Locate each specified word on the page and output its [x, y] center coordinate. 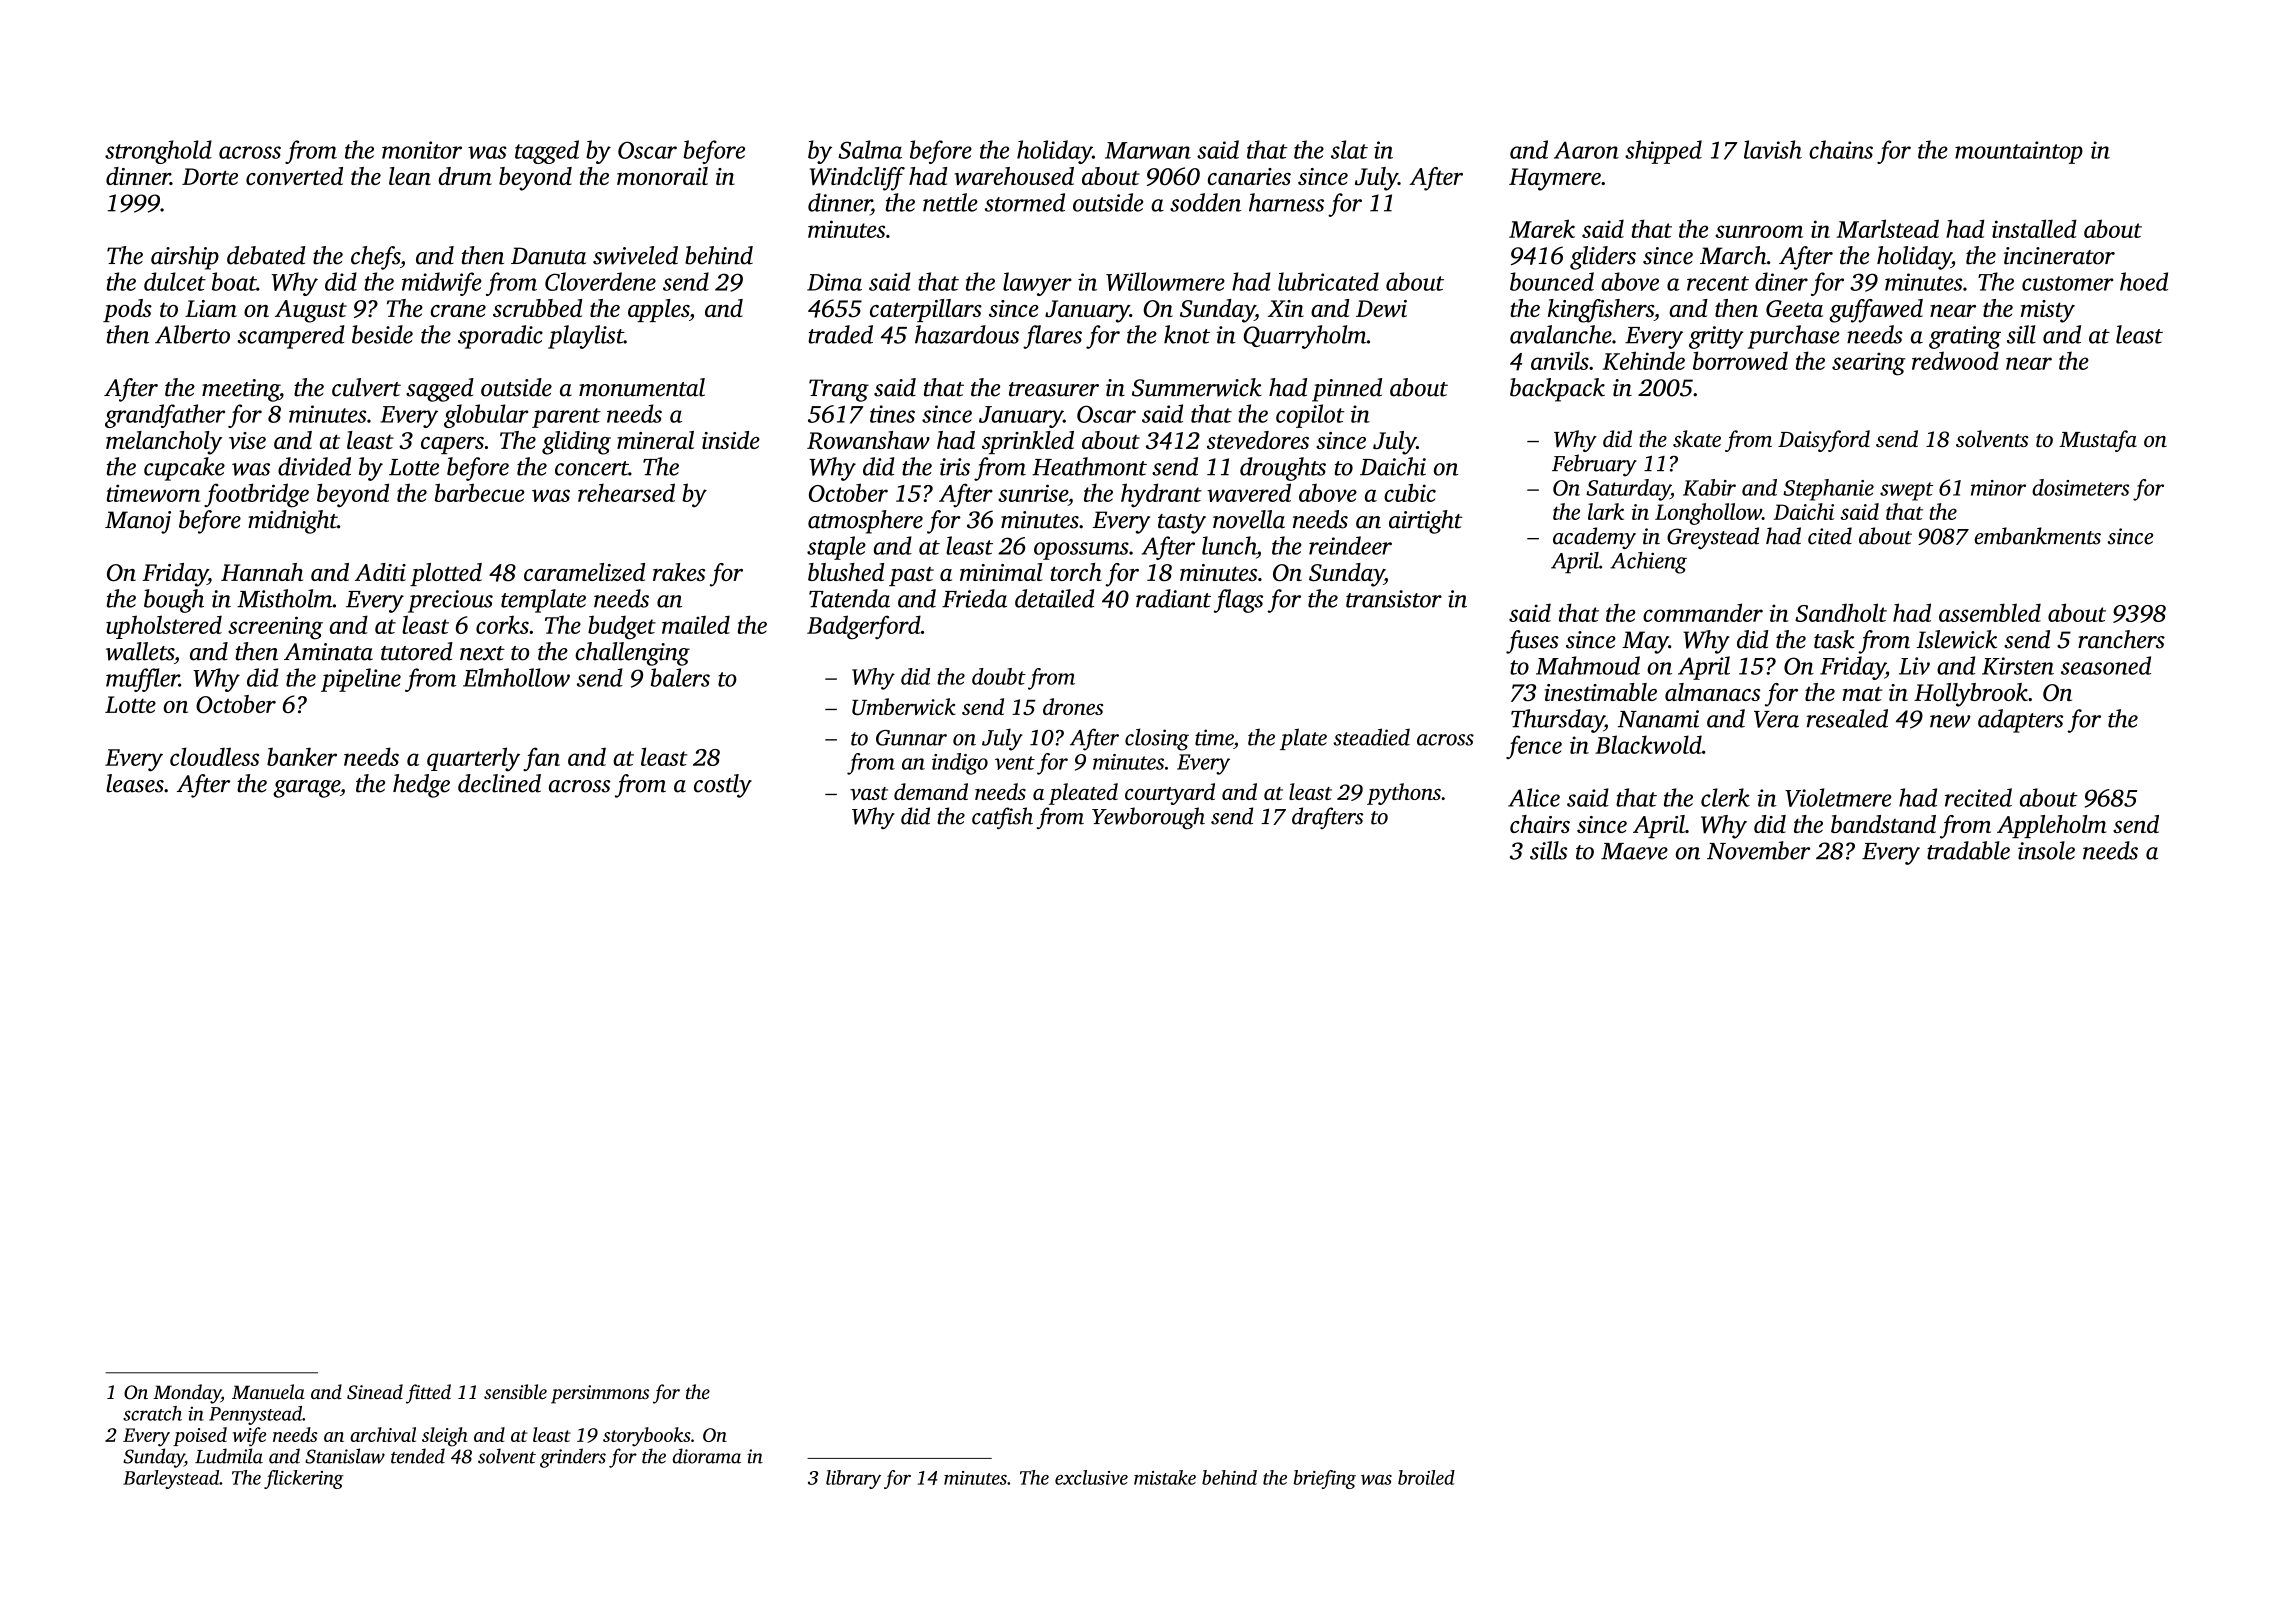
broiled [1426, 1477]
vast [869, 793]
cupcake [184, 469]
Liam [211, 308]
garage [306, 789]
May [1645, 642]
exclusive [1091, 1477]
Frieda [974, 598]
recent [1718, 283]
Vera [1776, 719]
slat [1349, 149]
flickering [303, 1479]
